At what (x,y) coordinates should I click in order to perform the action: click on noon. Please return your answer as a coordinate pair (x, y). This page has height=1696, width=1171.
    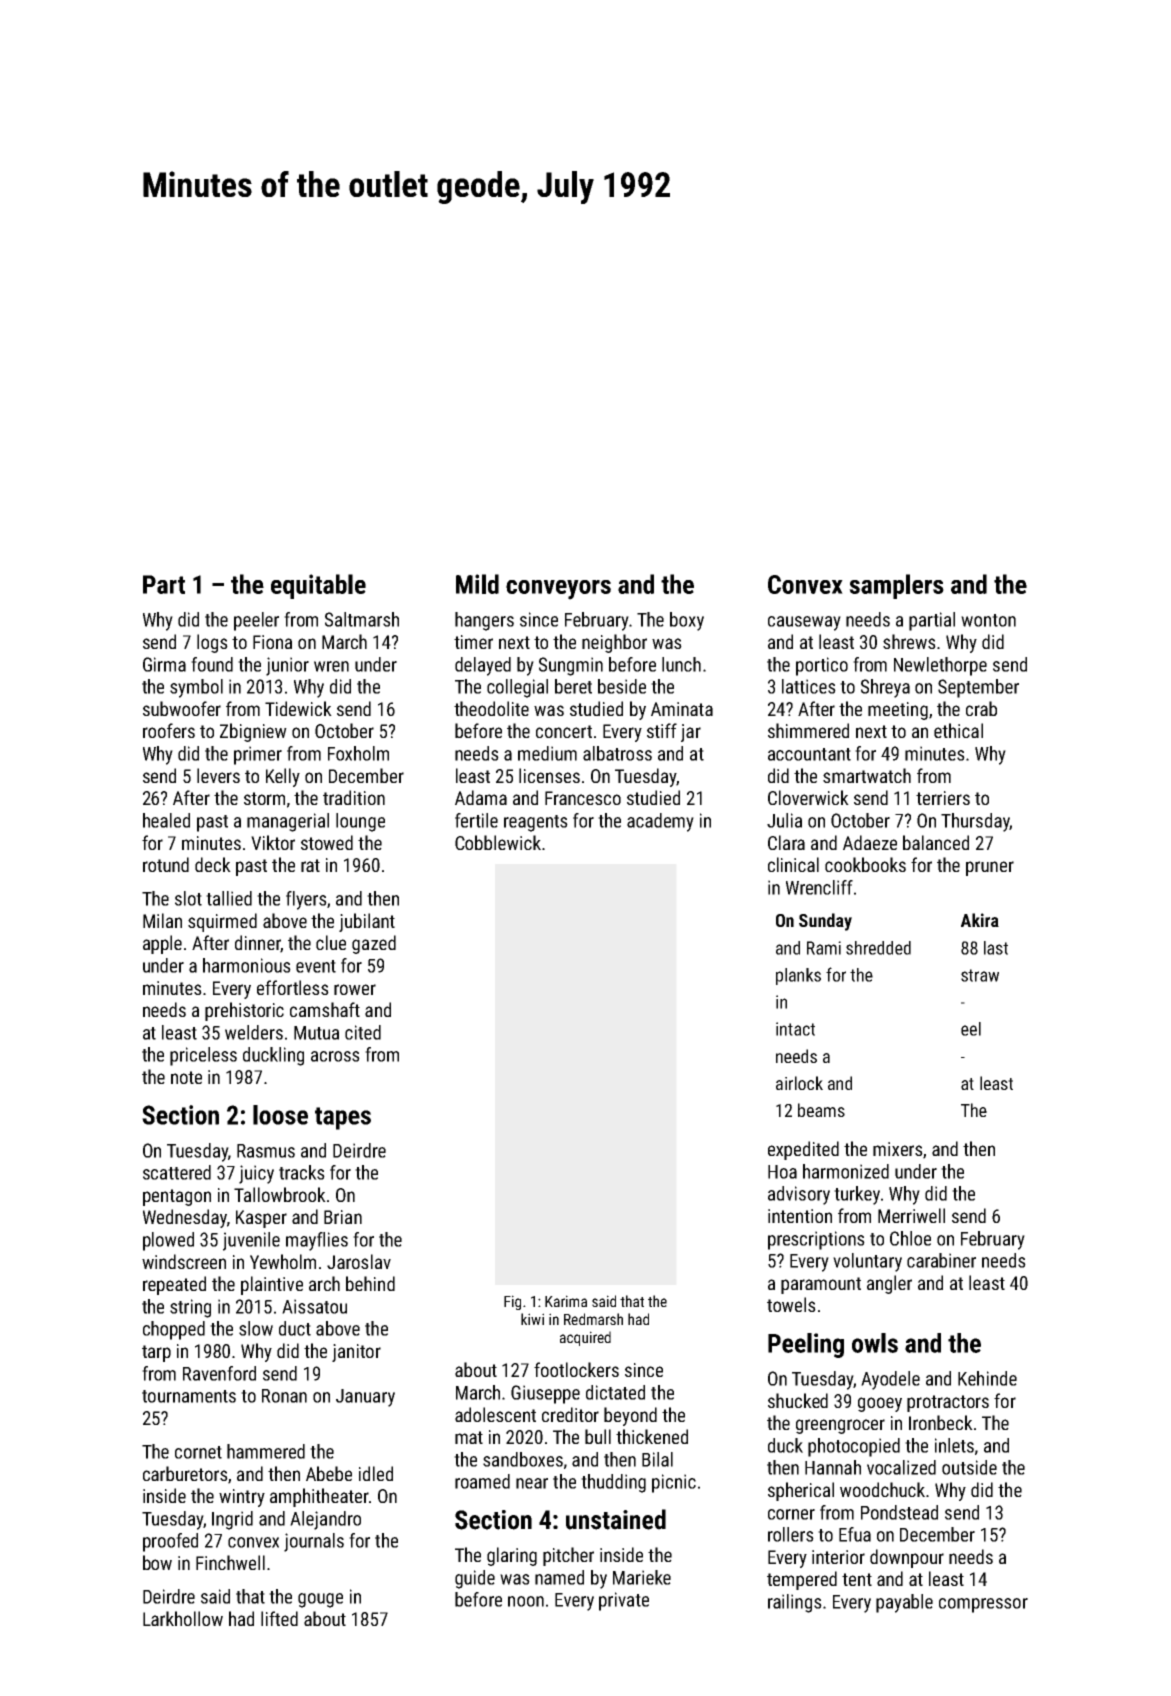
    Looking at the image, I should click on (526, 1601).
